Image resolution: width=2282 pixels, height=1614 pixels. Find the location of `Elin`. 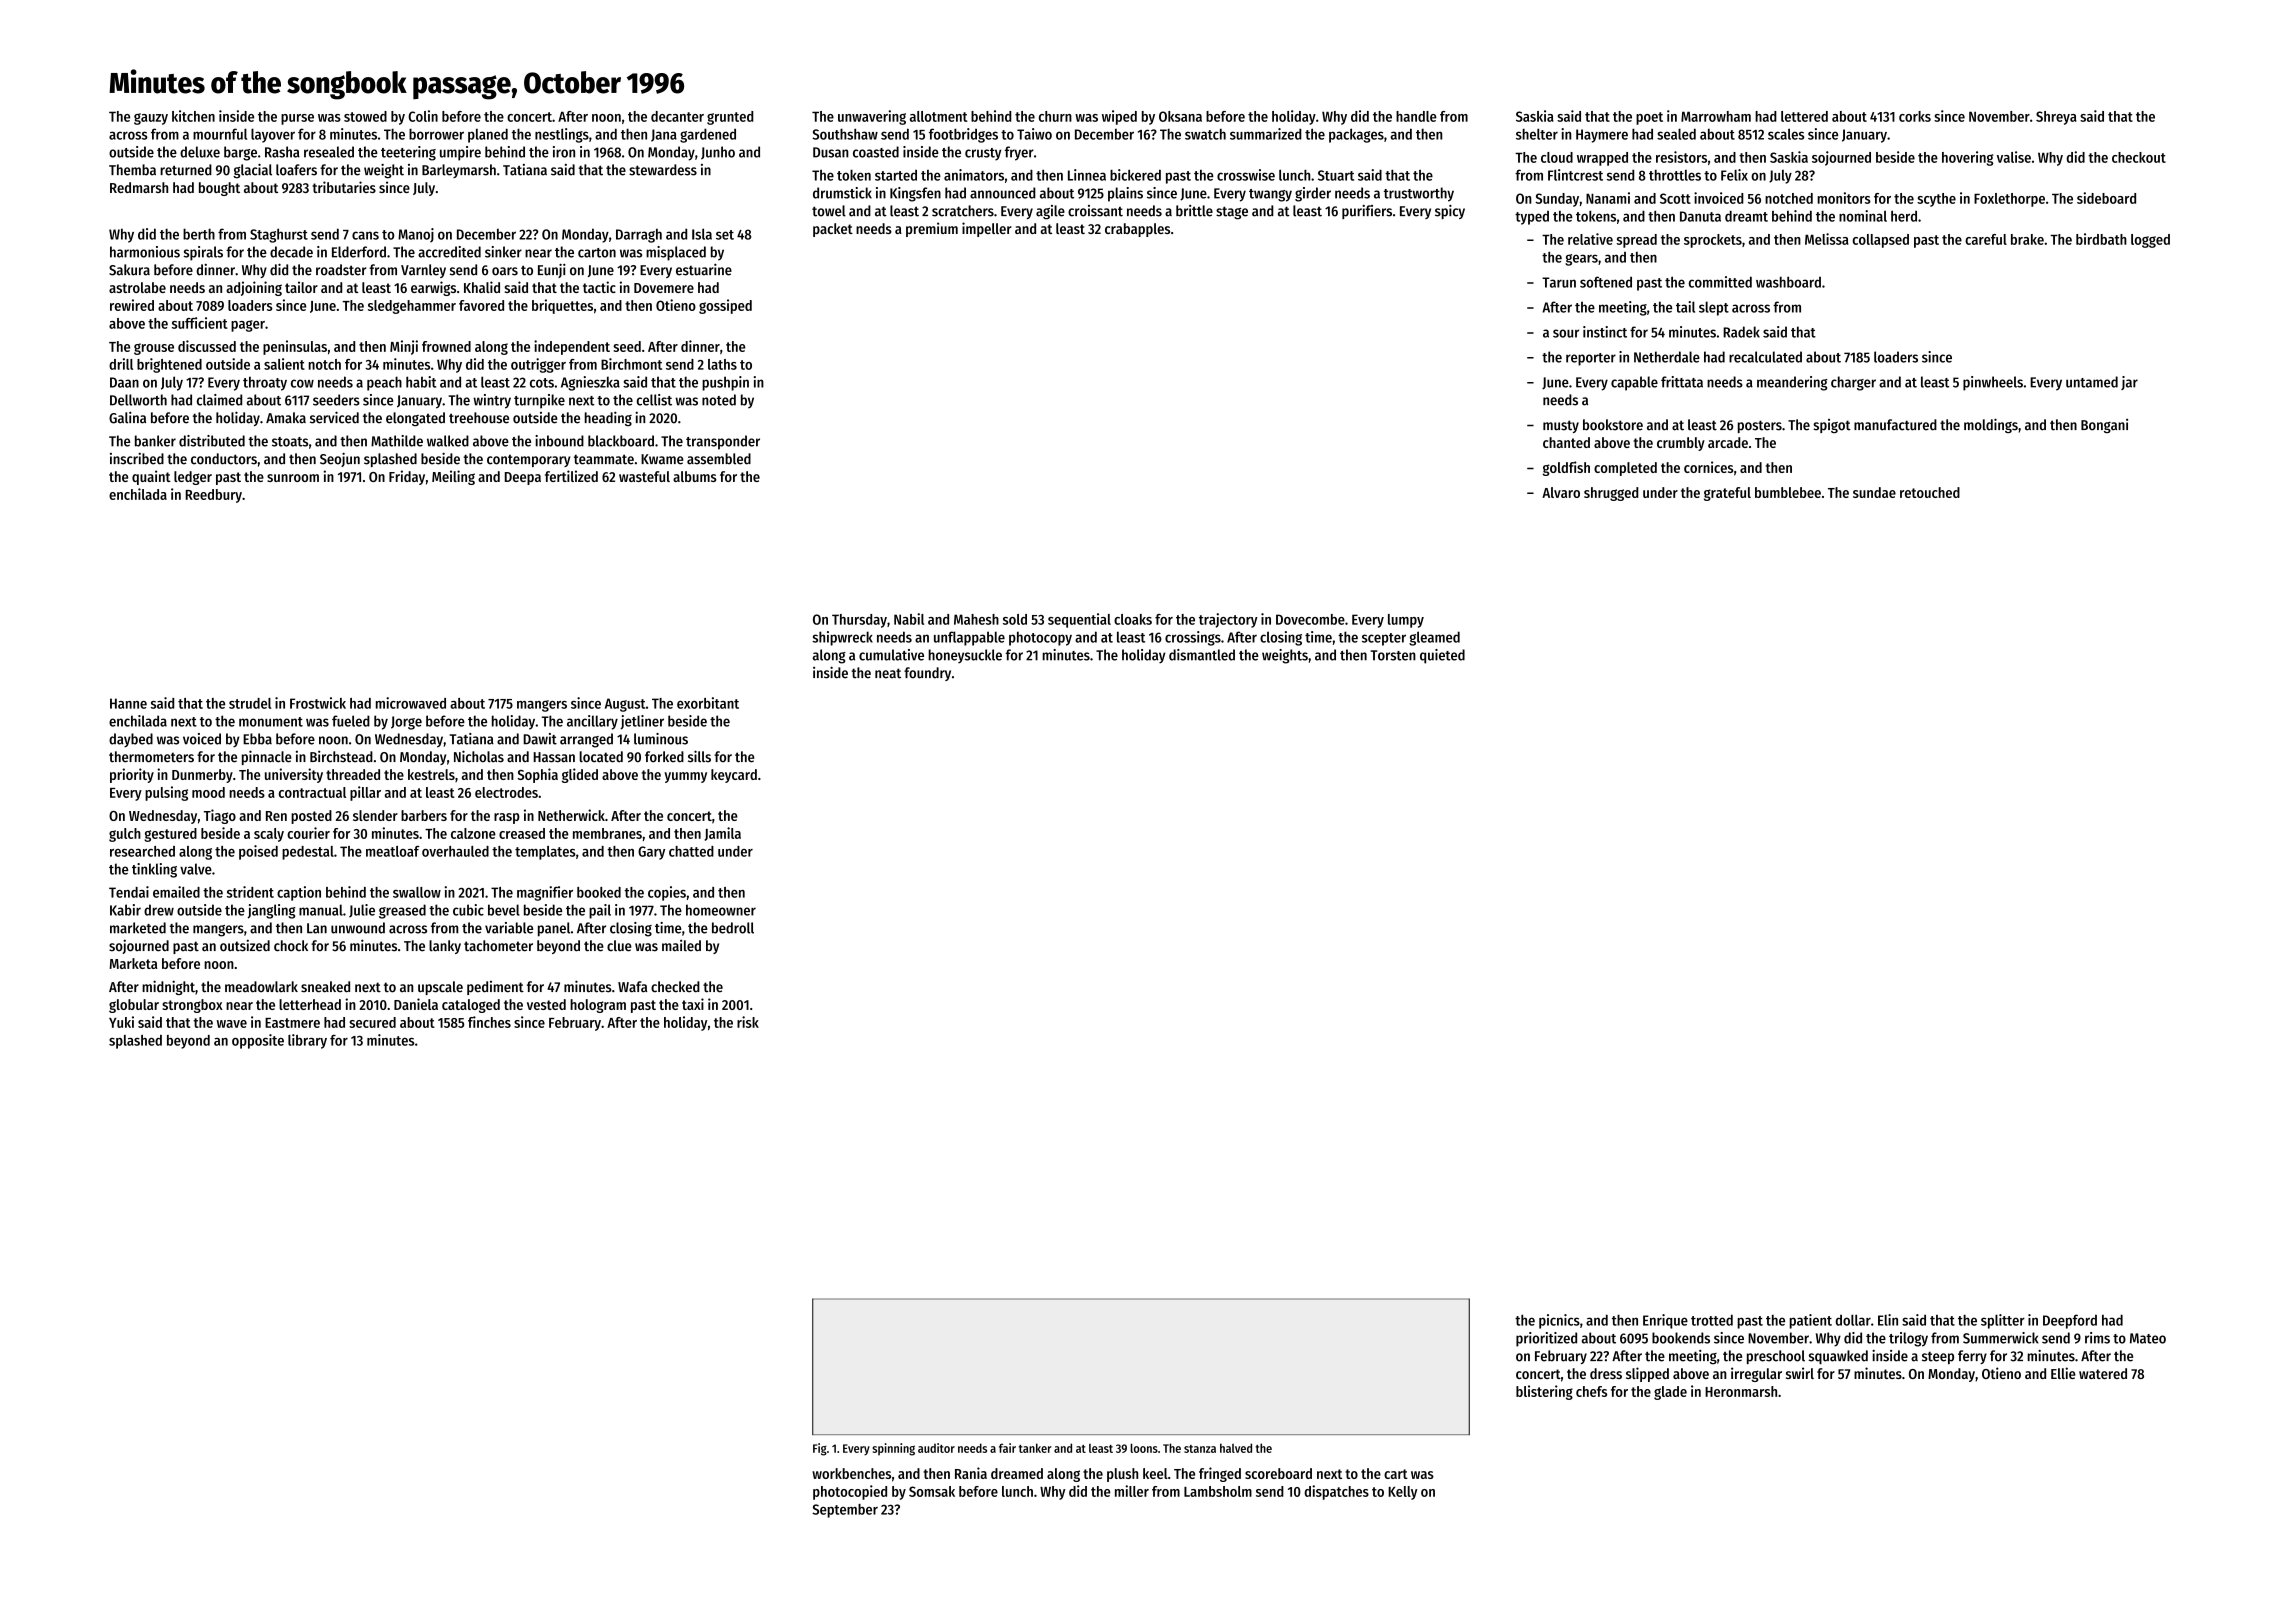

Elin is located at coordinates (1888, 1320).
